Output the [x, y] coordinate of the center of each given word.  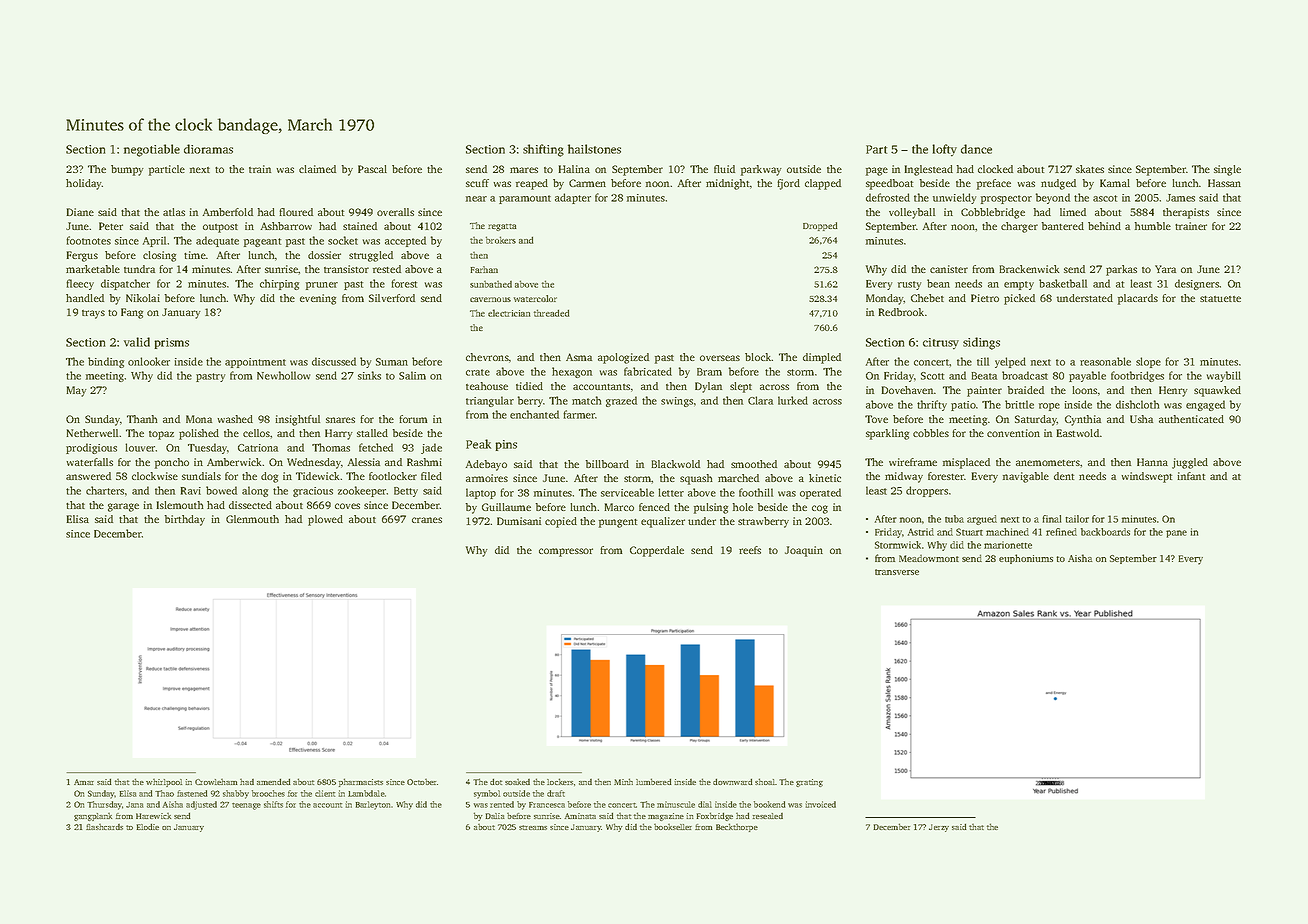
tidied [529, 386]
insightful [297, 420]
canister [949, 269]
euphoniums [1026, 559]
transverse [897, 572]
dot [496, 781]
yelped [1010, 362]
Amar [84, 782]
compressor [566, 552]
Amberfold [228, 212]
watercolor [535, 298]
